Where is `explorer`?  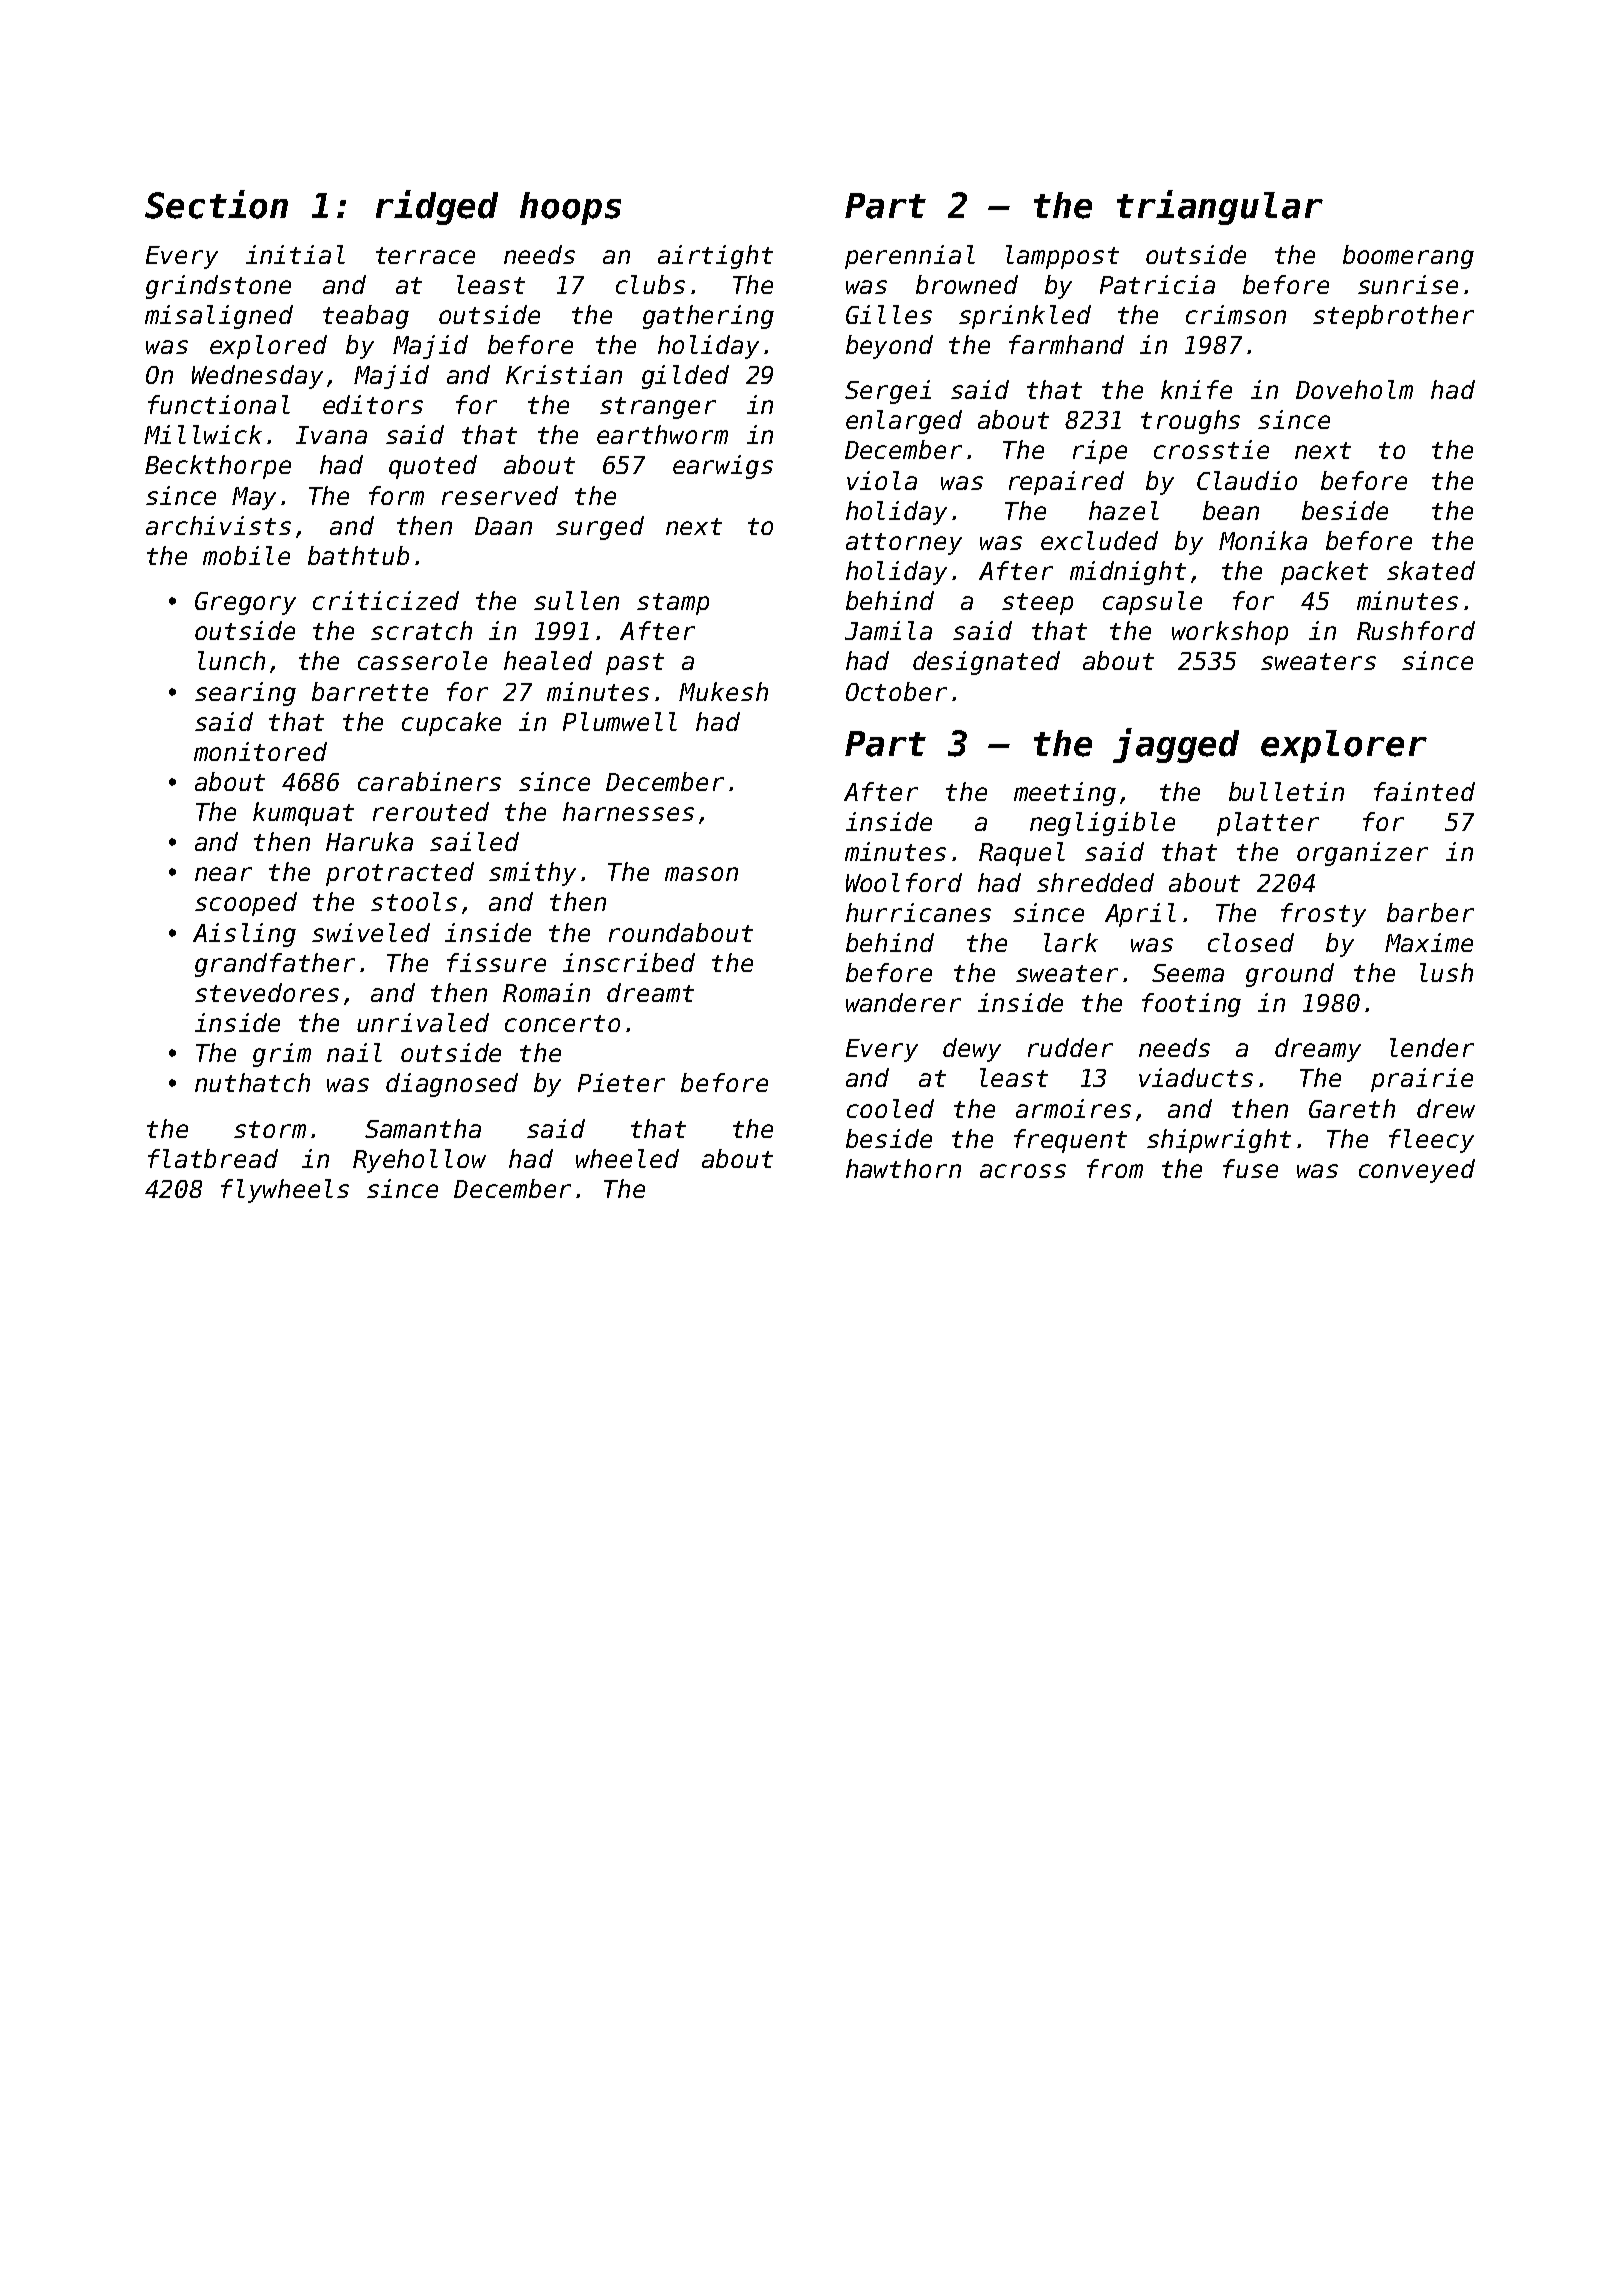 explorer is located at coordinates (1344, 746).
